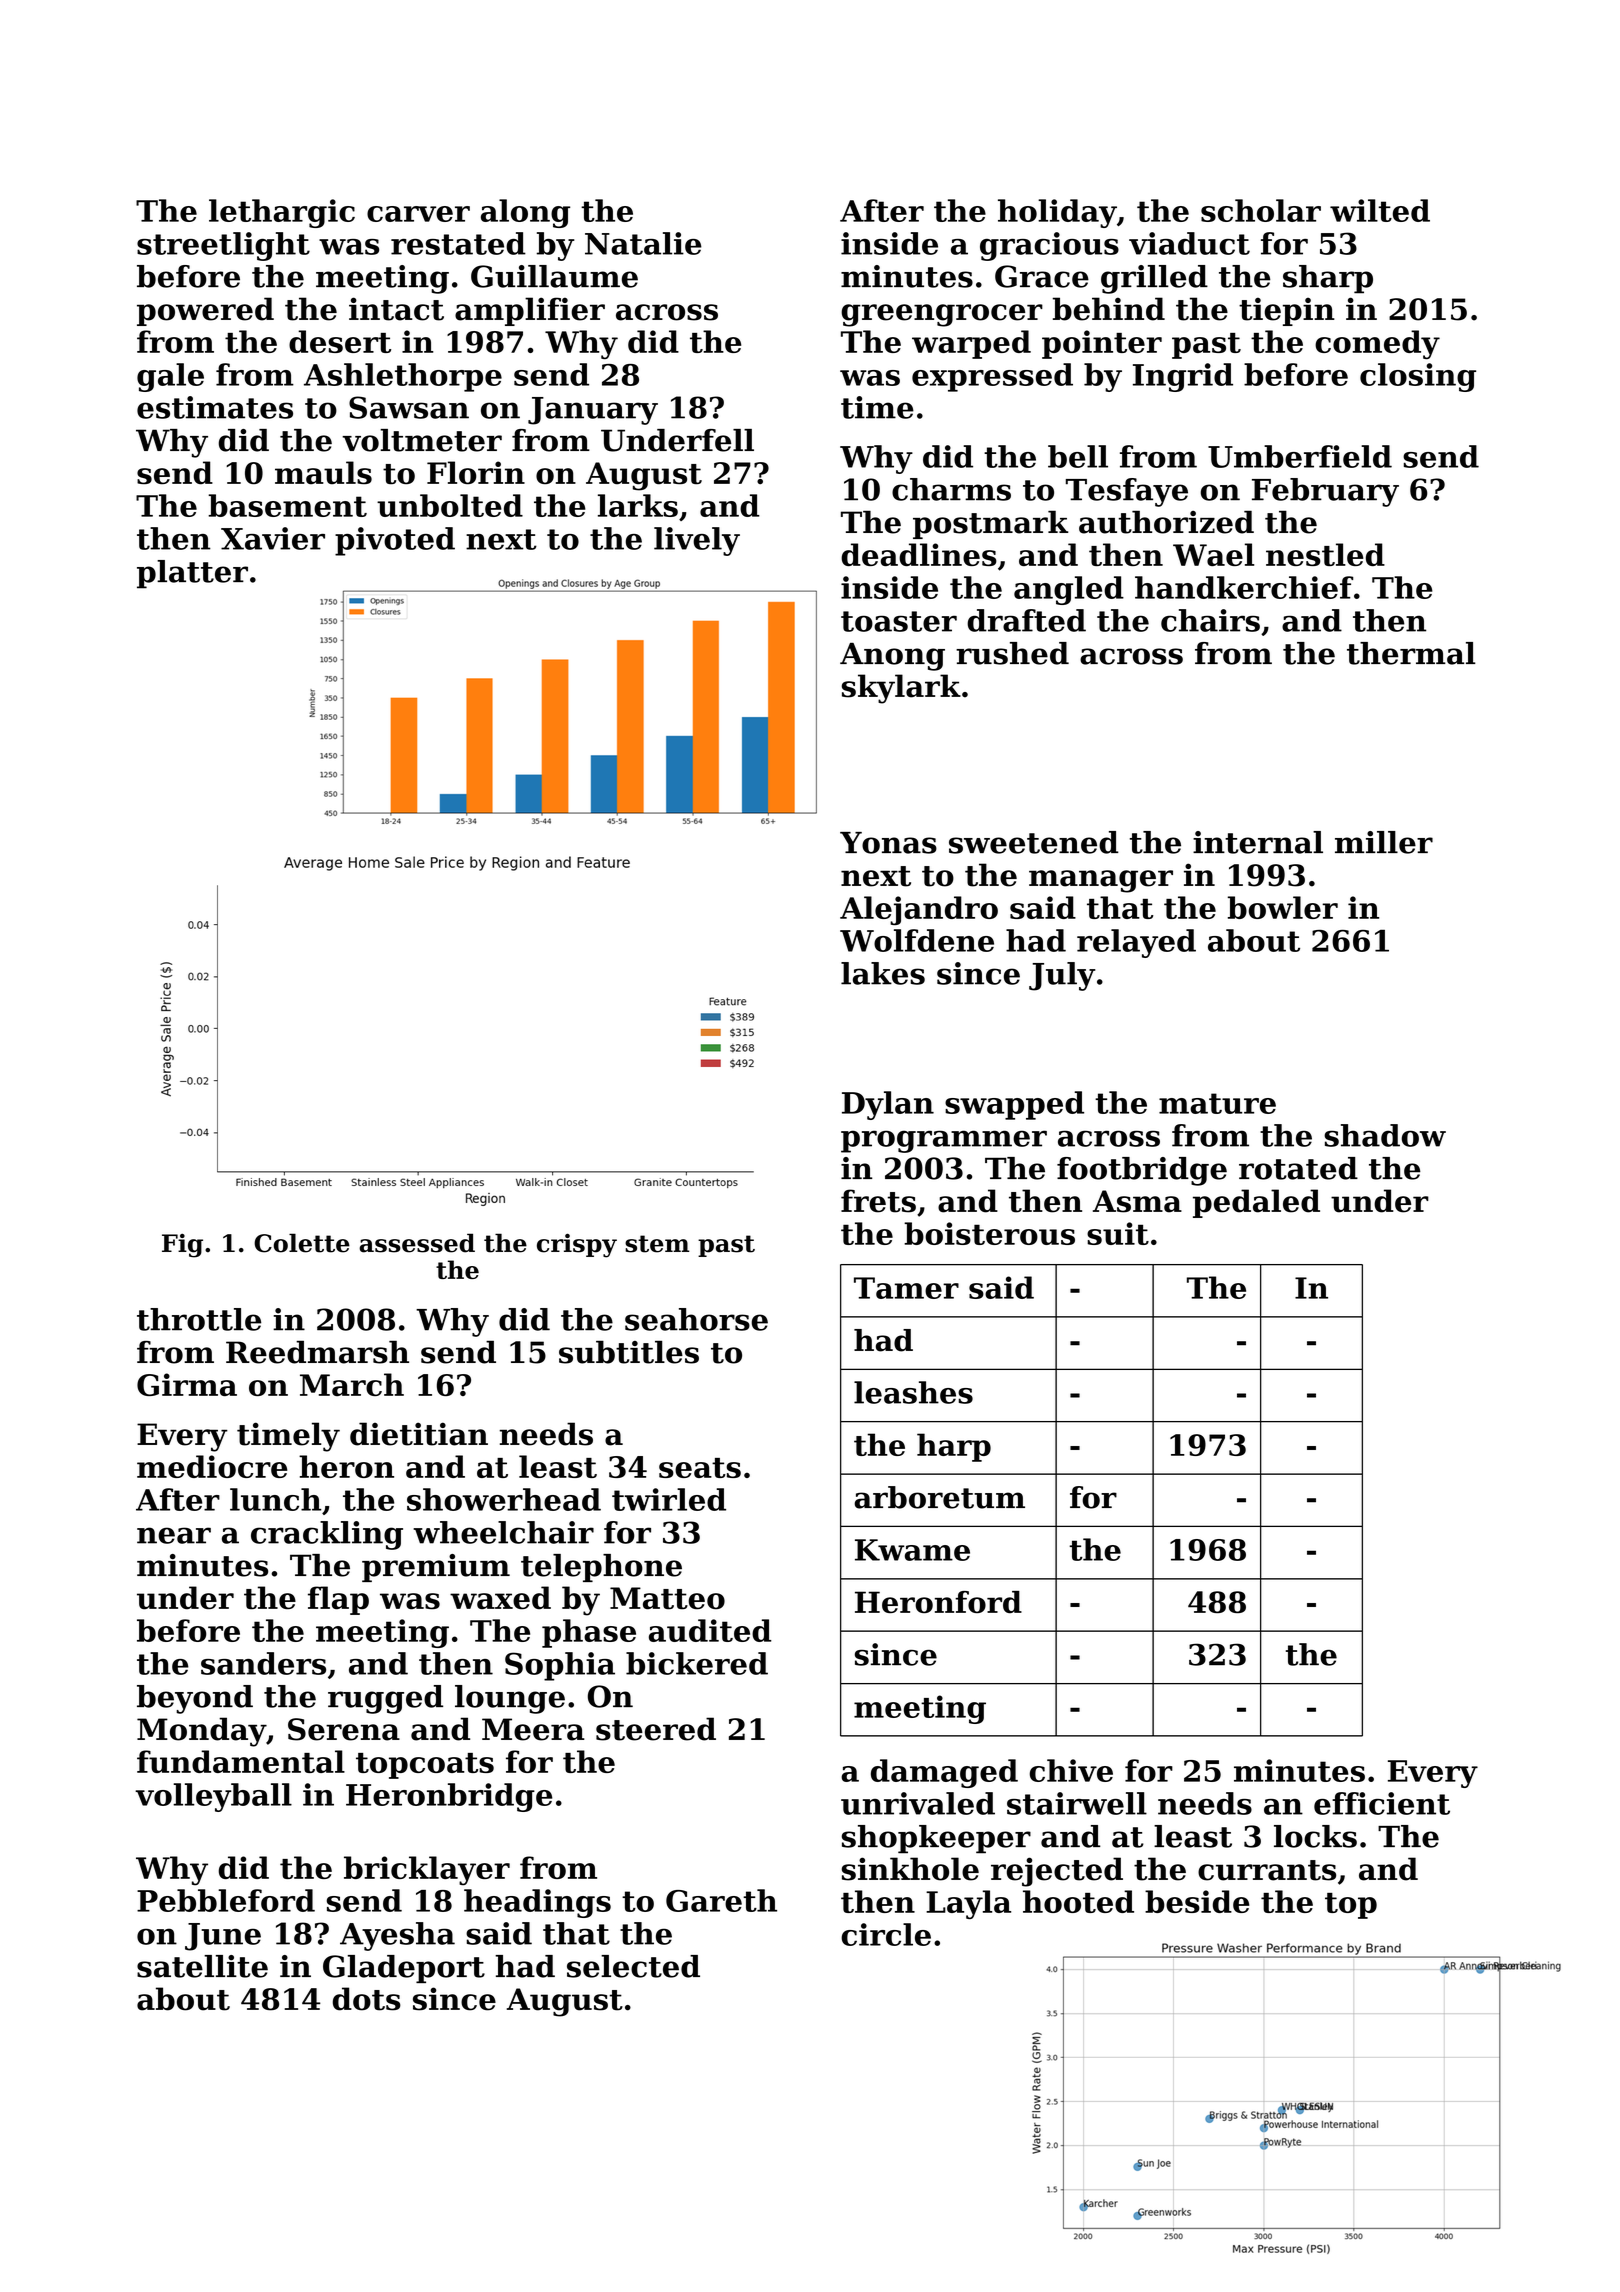 This page has width=1620, height=2292. I want to click on damaged, so click(944, 1773).
